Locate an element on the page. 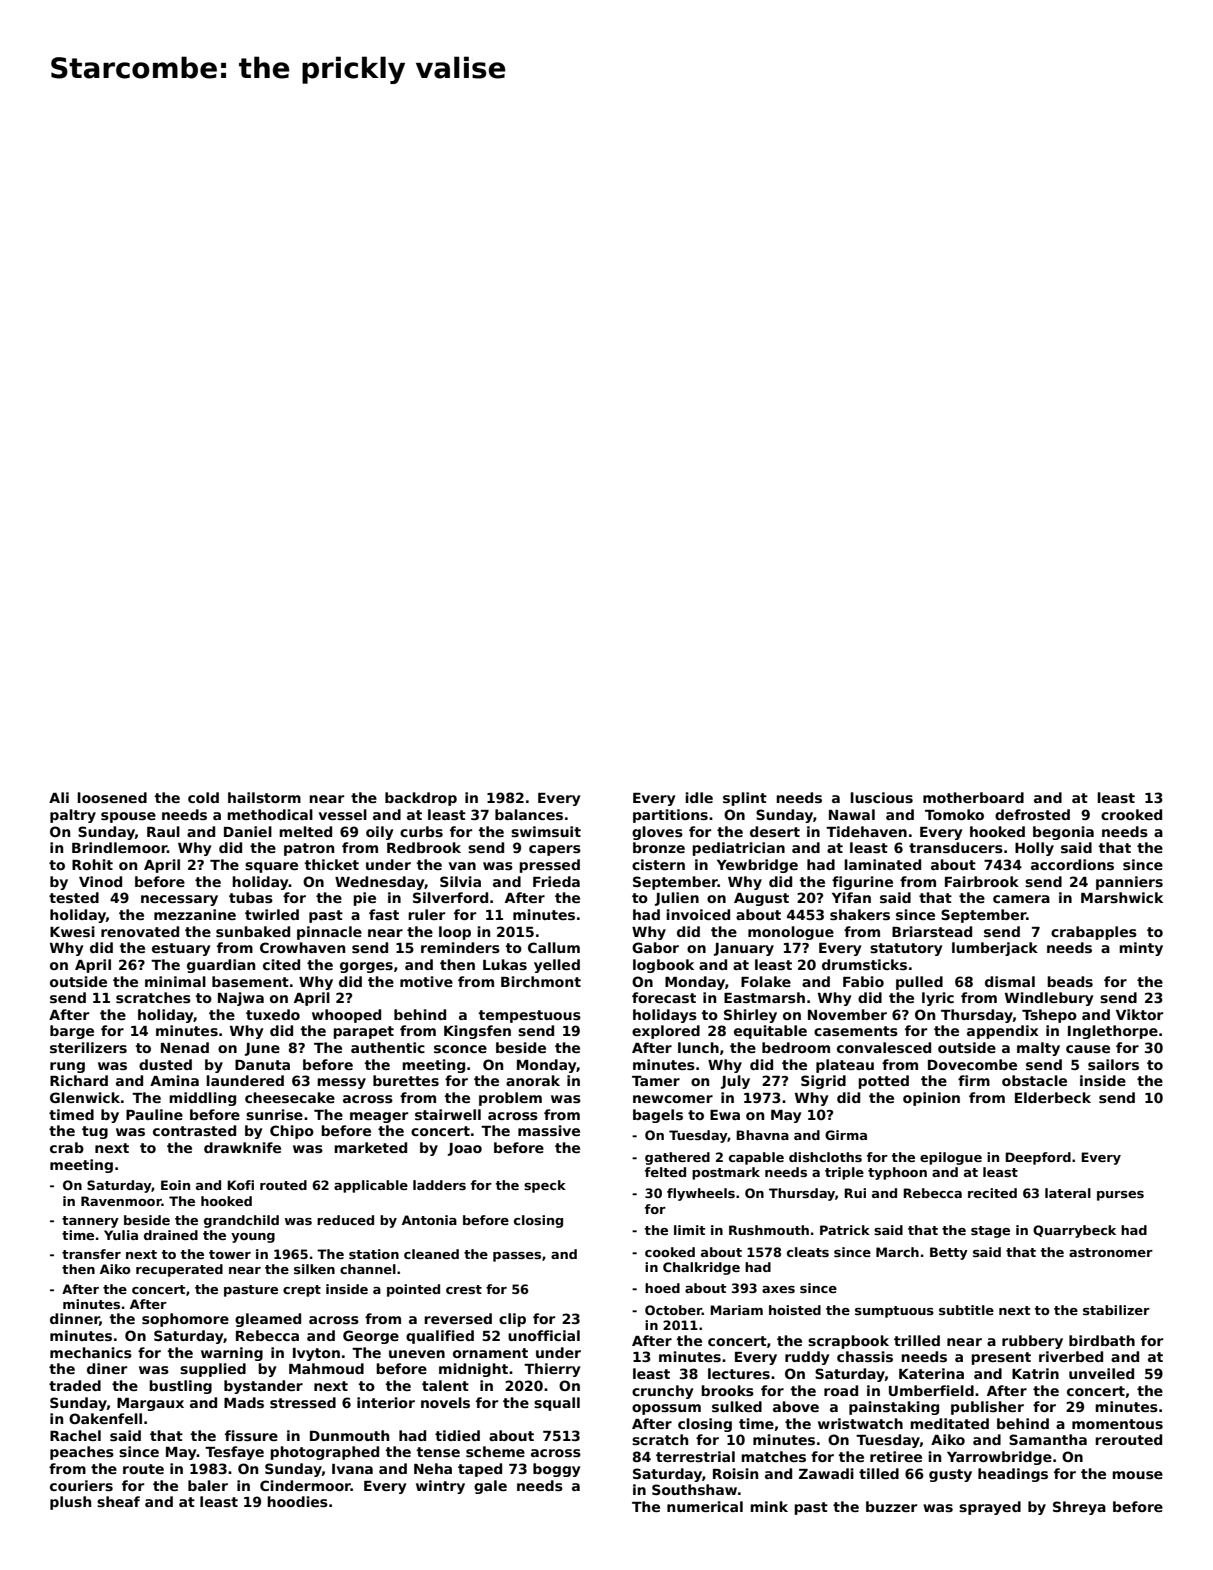 Image resolution: width=1213 pixels, height=1570 pixels. Daniel is located at coordinates (248, 831).
